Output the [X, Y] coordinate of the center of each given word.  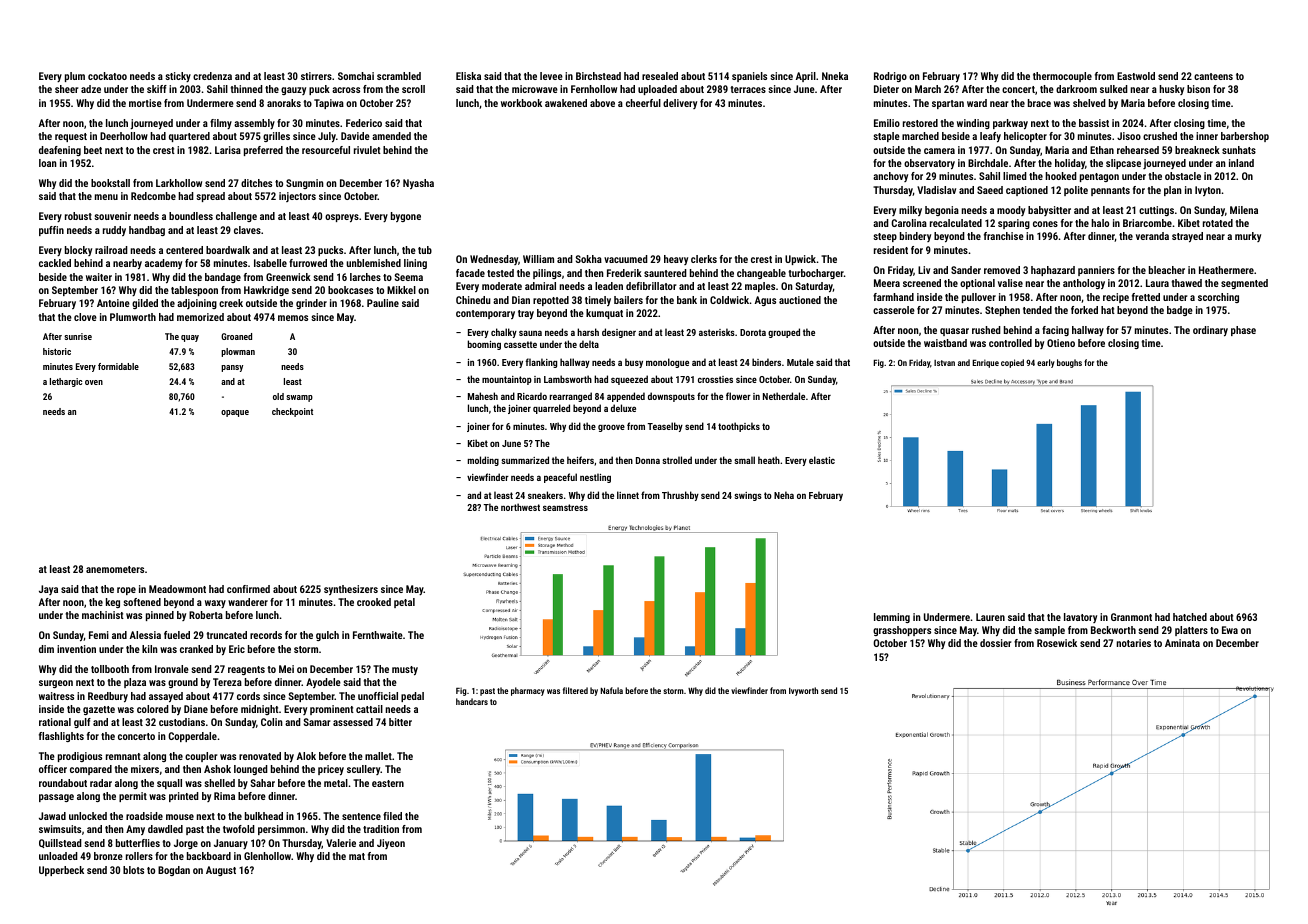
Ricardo [532, 396]
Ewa [1230, 630]
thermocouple [1062, 77]
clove [85, 317]
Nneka [835, 76]
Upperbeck [61, 871]
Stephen [1002, 311]
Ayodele [323, 683]
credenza [212, 76]
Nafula [611, 690]
